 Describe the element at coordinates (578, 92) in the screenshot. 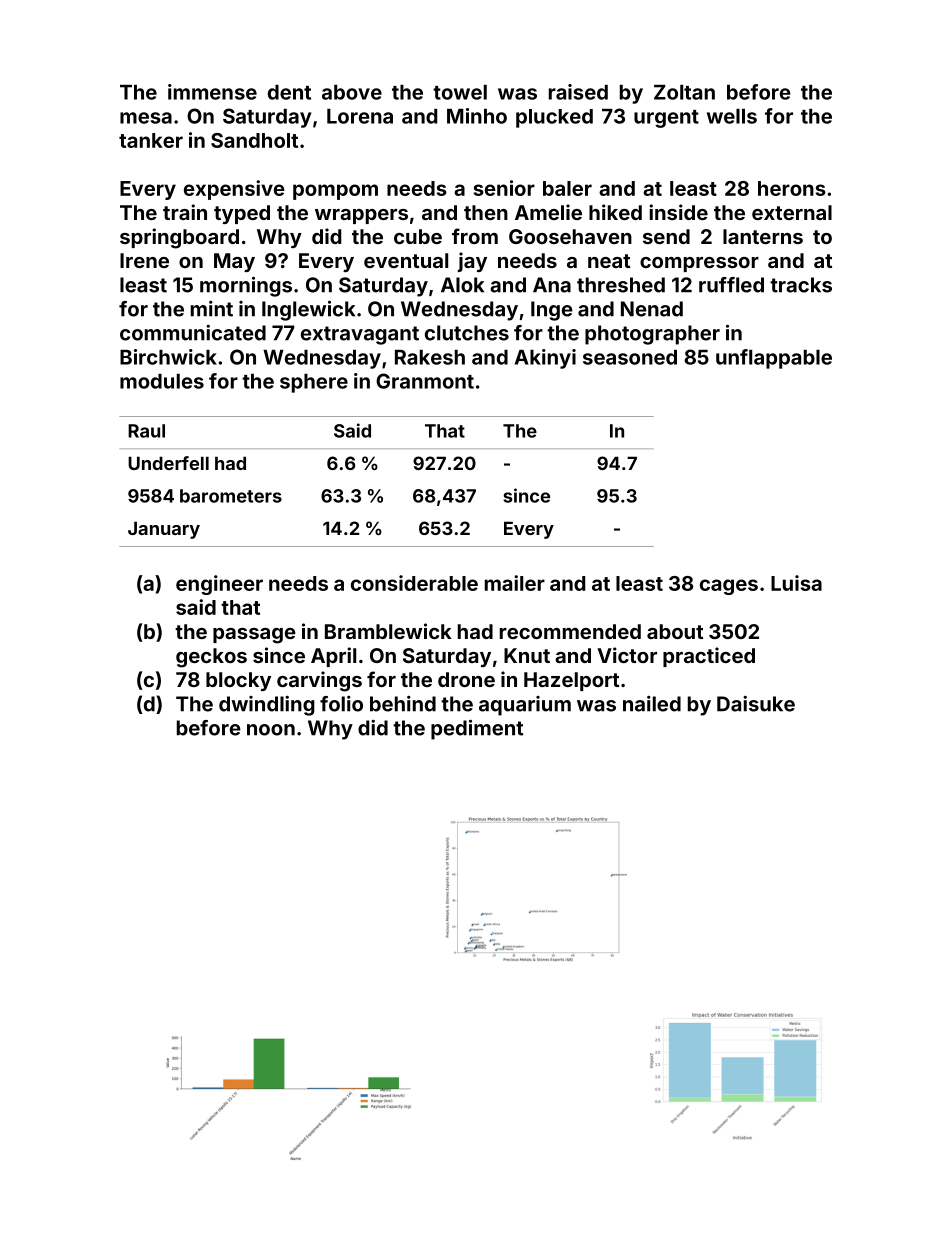

I see `raised` at that location.
